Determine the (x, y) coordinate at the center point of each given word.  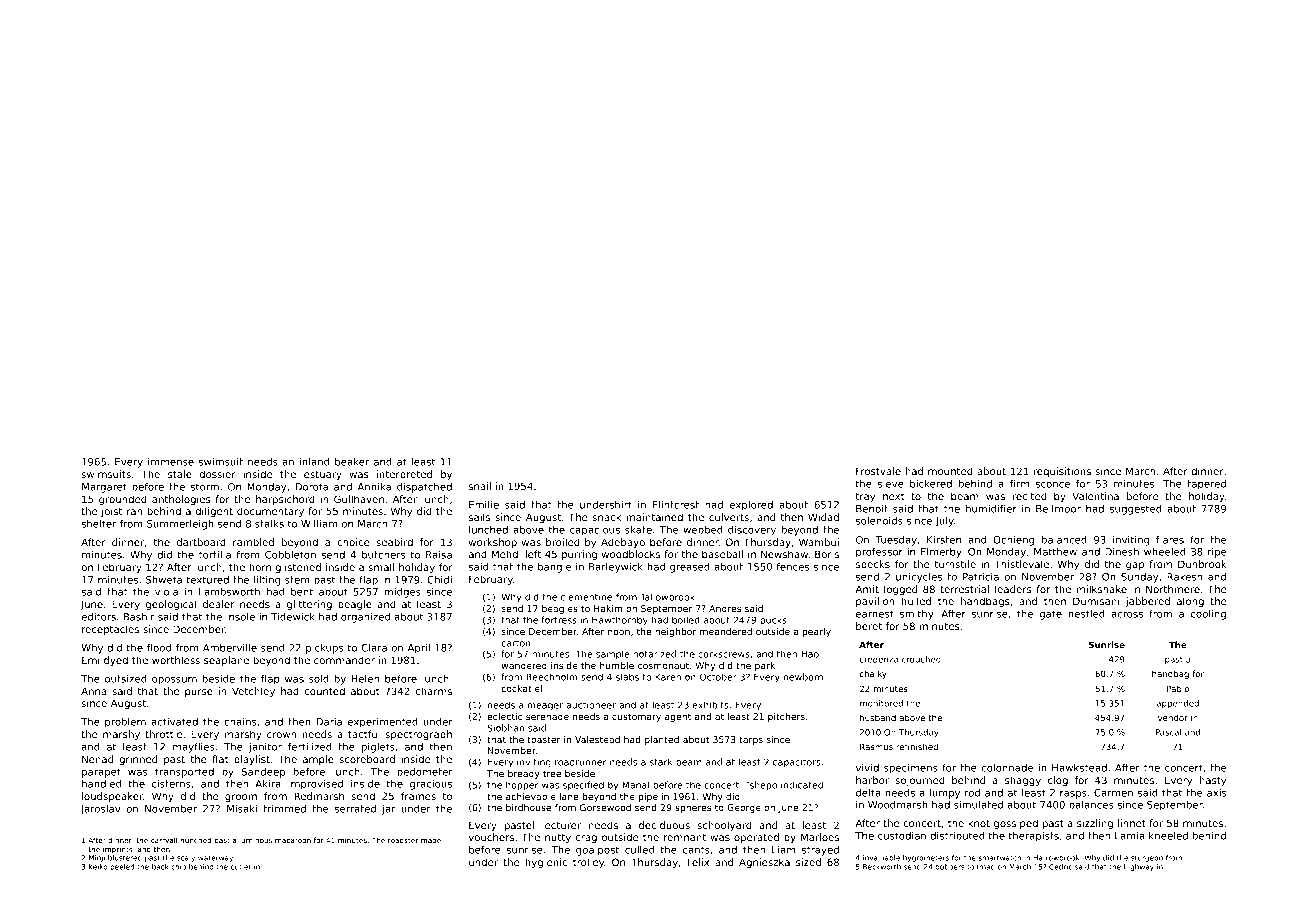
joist (111, 512)
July (944, 522)
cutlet (241, 867)
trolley (588, 863)
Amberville (230, 648)
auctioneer (591, 705)
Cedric (1060, 867)
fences (792, 567)
